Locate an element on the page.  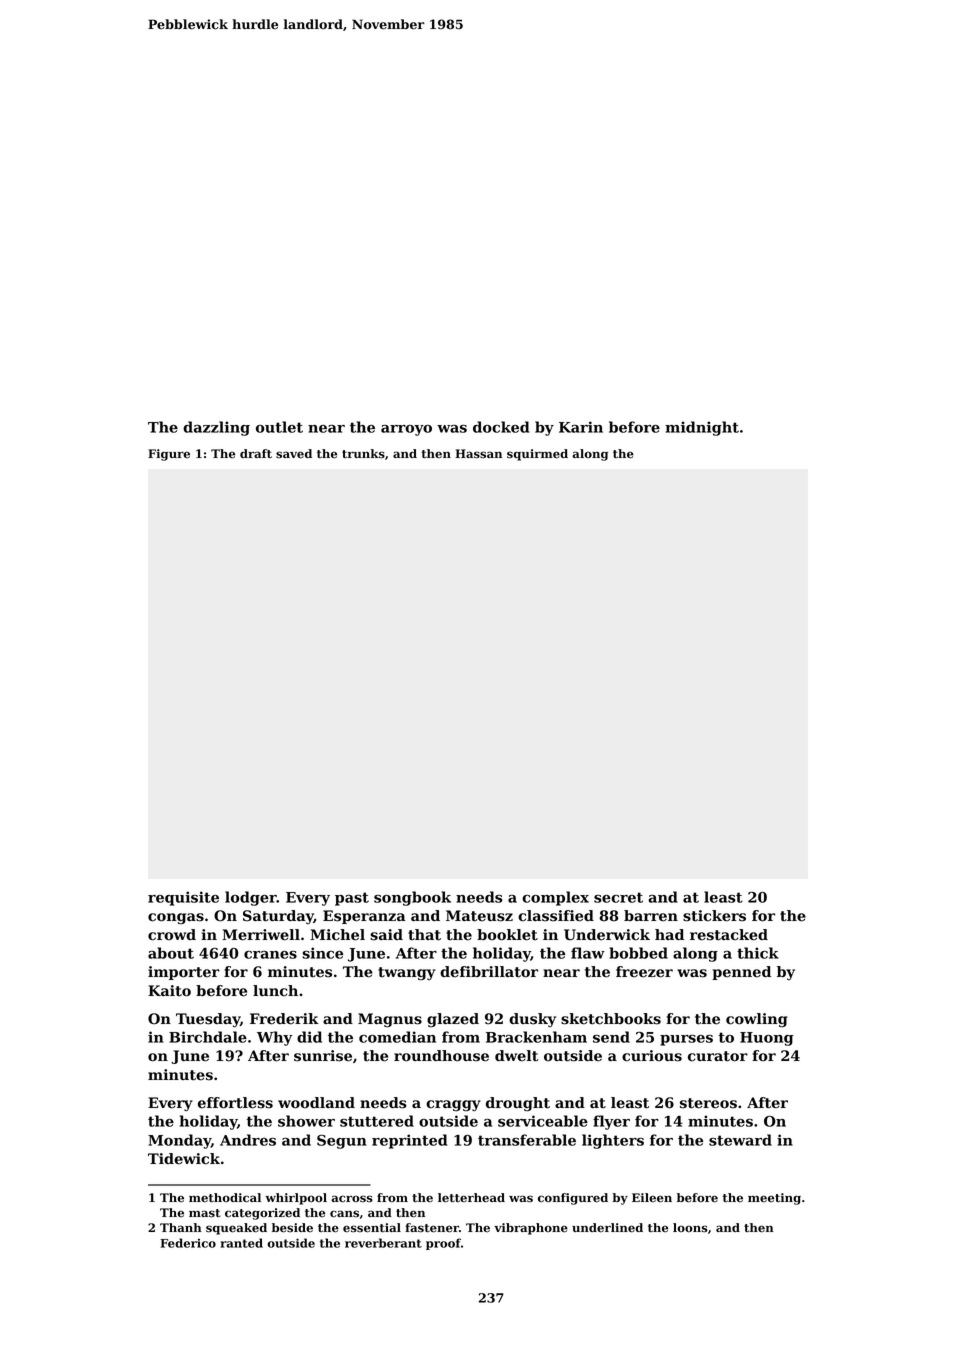
Karin is located at coordinates (581, 427).
